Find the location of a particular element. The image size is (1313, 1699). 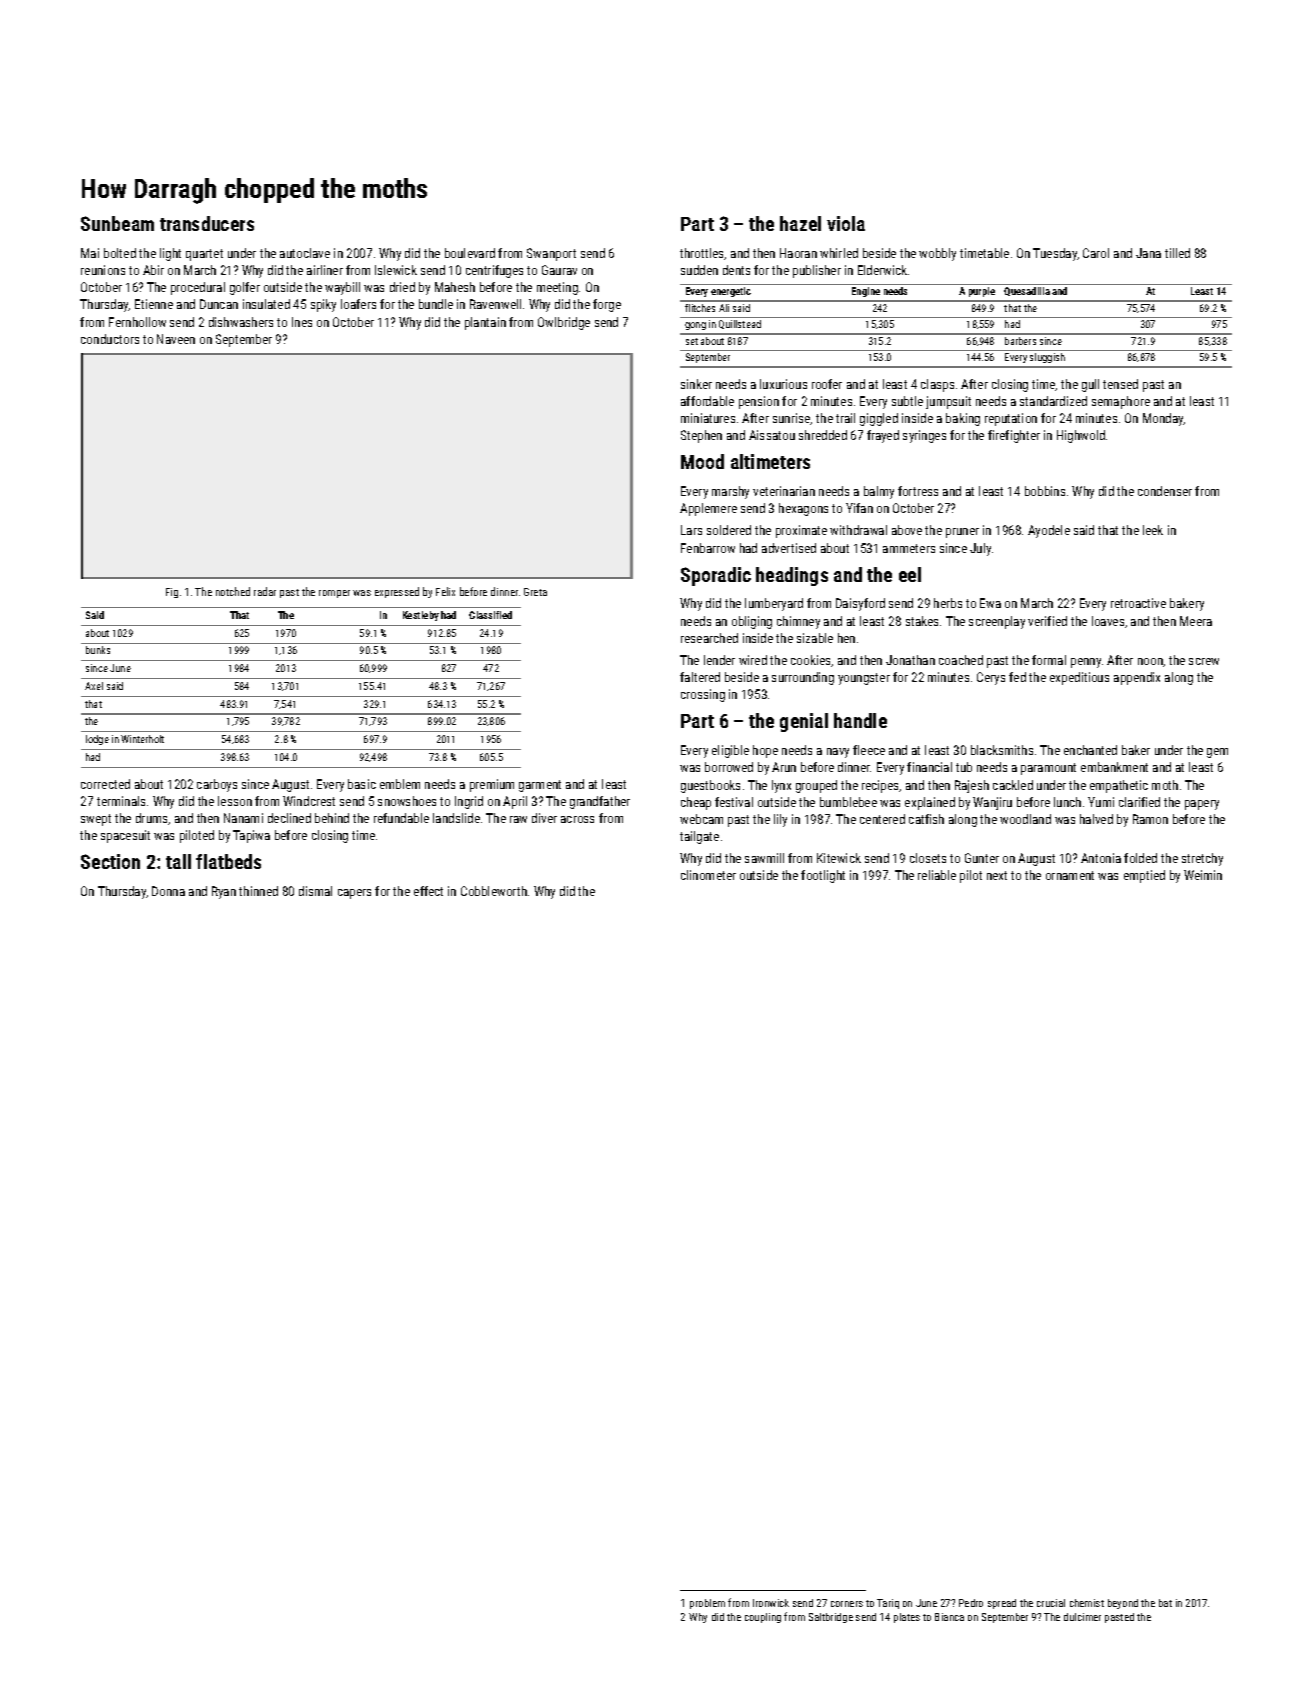

conductors is located at coordinates (110, 339).
